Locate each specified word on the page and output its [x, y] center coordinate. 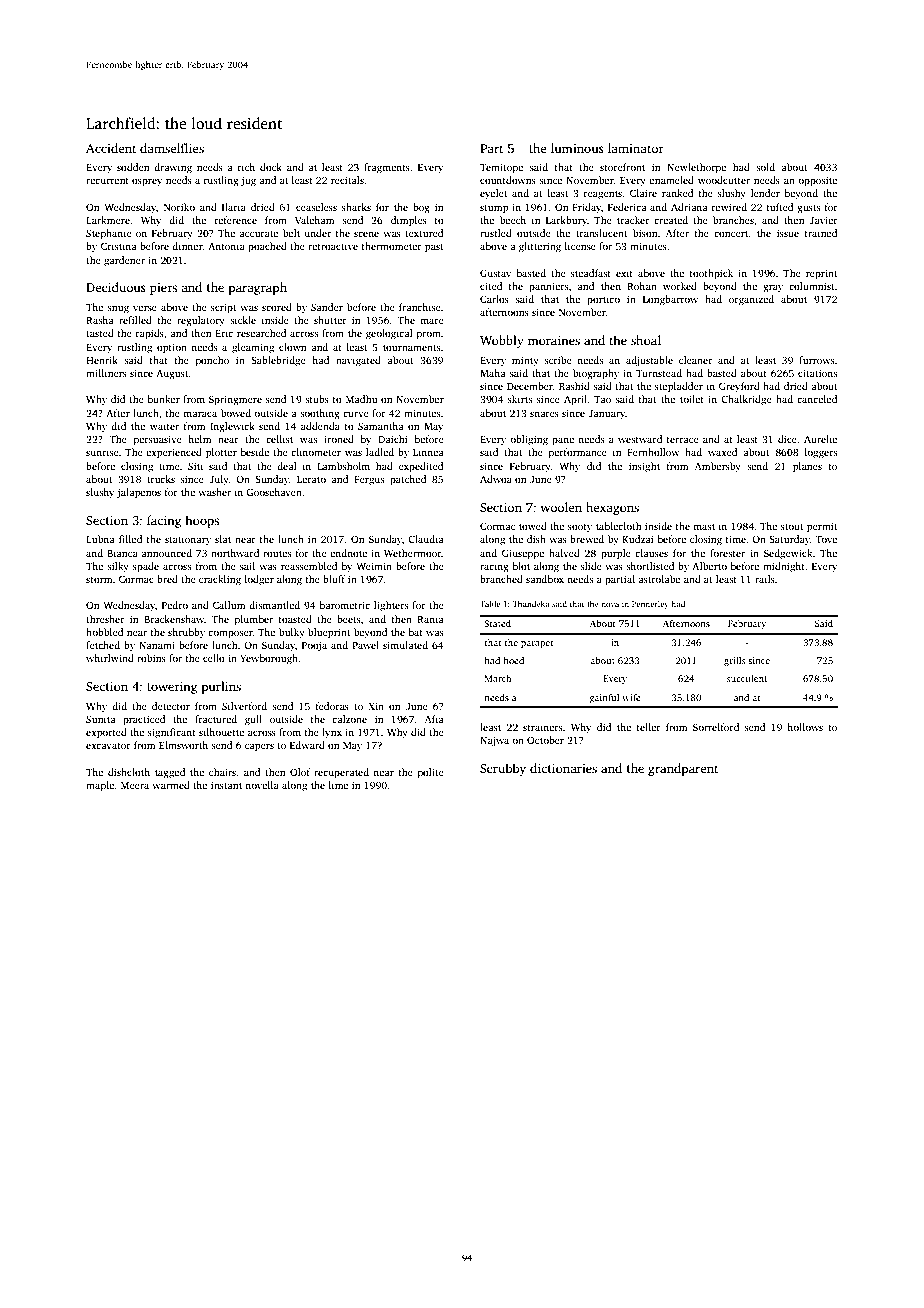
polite [431, 773]
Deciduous [116, 287]
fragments [387, 168]
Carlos [494, 299]
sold [765, 167]
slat [223, 539]
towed [533, 526]
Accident [111, 148]
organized [751, 300]
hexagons [612, 508]
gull [253, 720]
